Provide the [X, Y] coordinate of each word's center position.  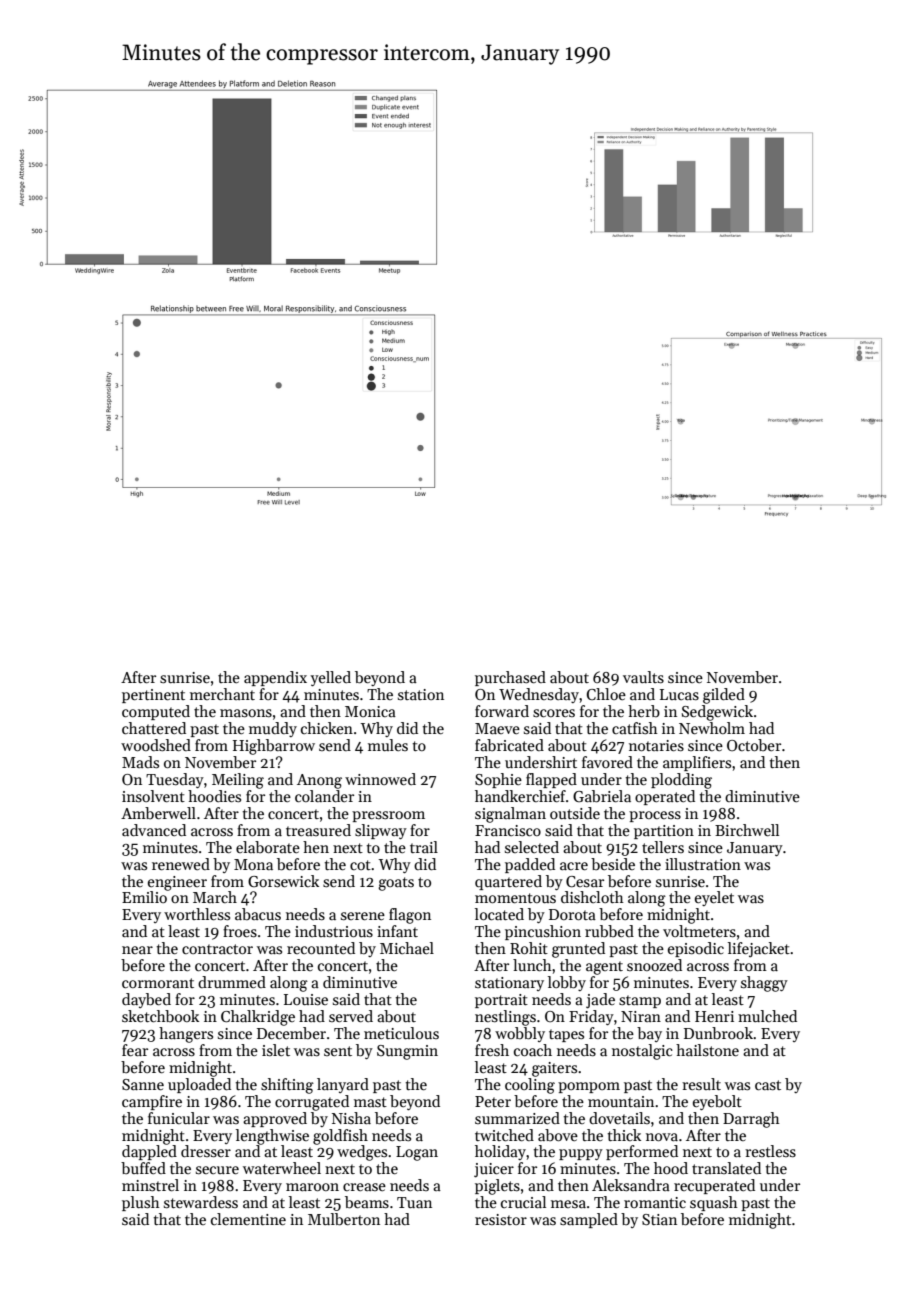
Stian [659, 1219]
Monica [370, 711]
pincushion [543, 932]
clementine [248, 1219]
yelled [331, 678]
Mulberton [344, 1219]
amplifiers [697, 763]
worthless [197, 914]
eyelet [714, 898]
